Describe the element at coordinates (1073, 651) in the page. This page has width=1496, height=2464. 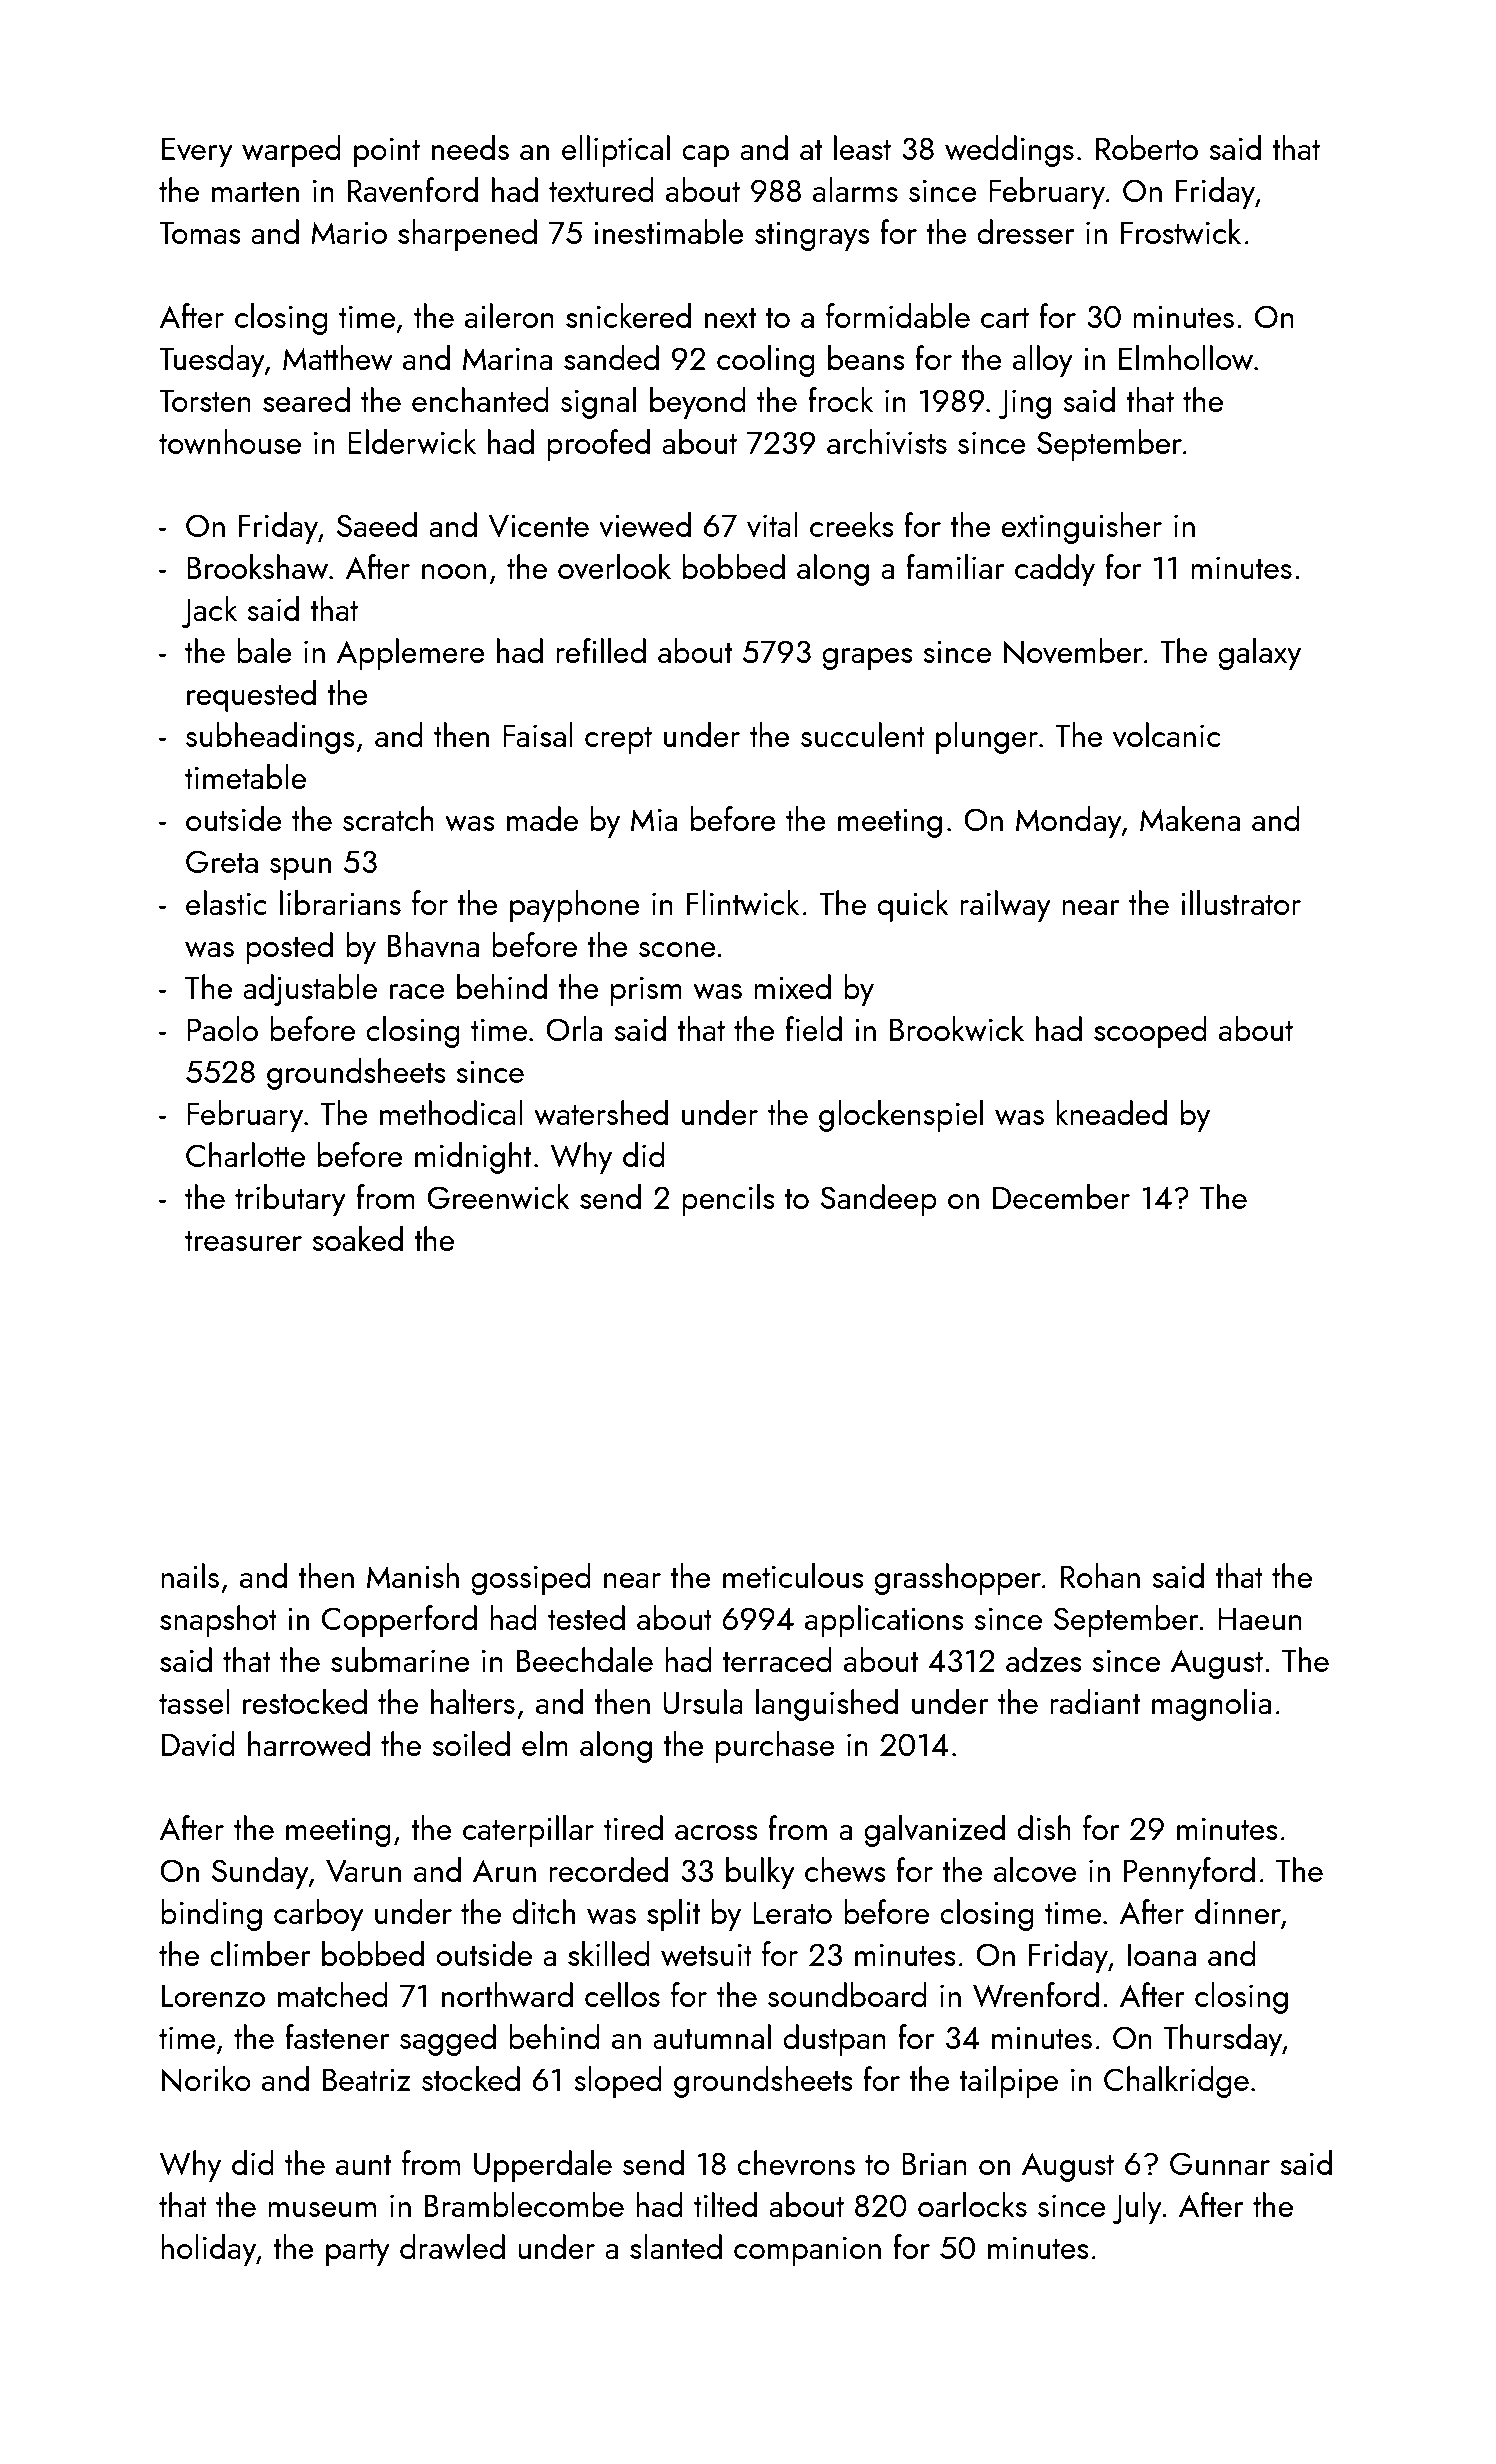
I see `November` at that location.
